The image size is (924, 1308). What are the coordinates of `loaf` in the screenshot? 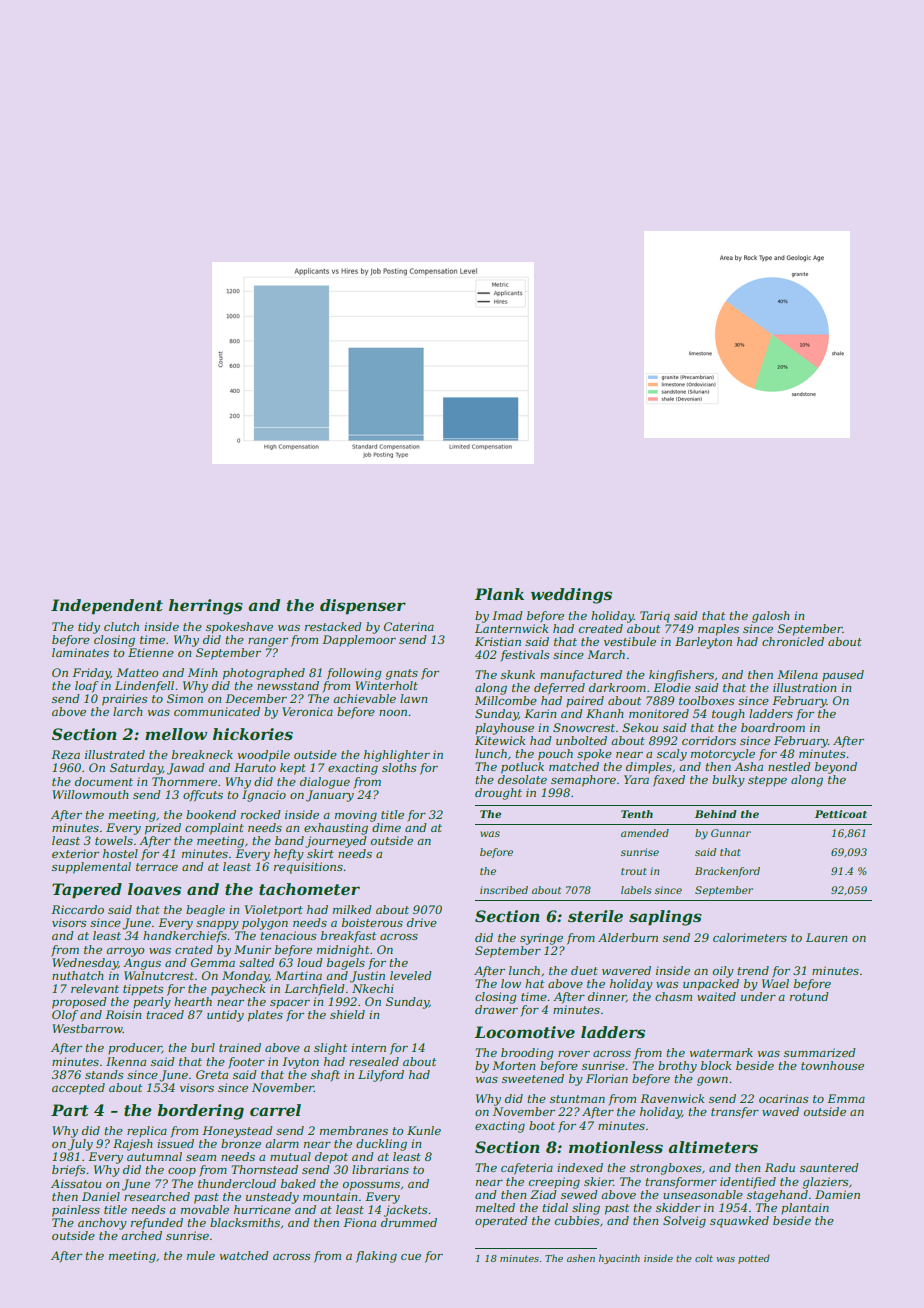 It's located at (87, 687).
